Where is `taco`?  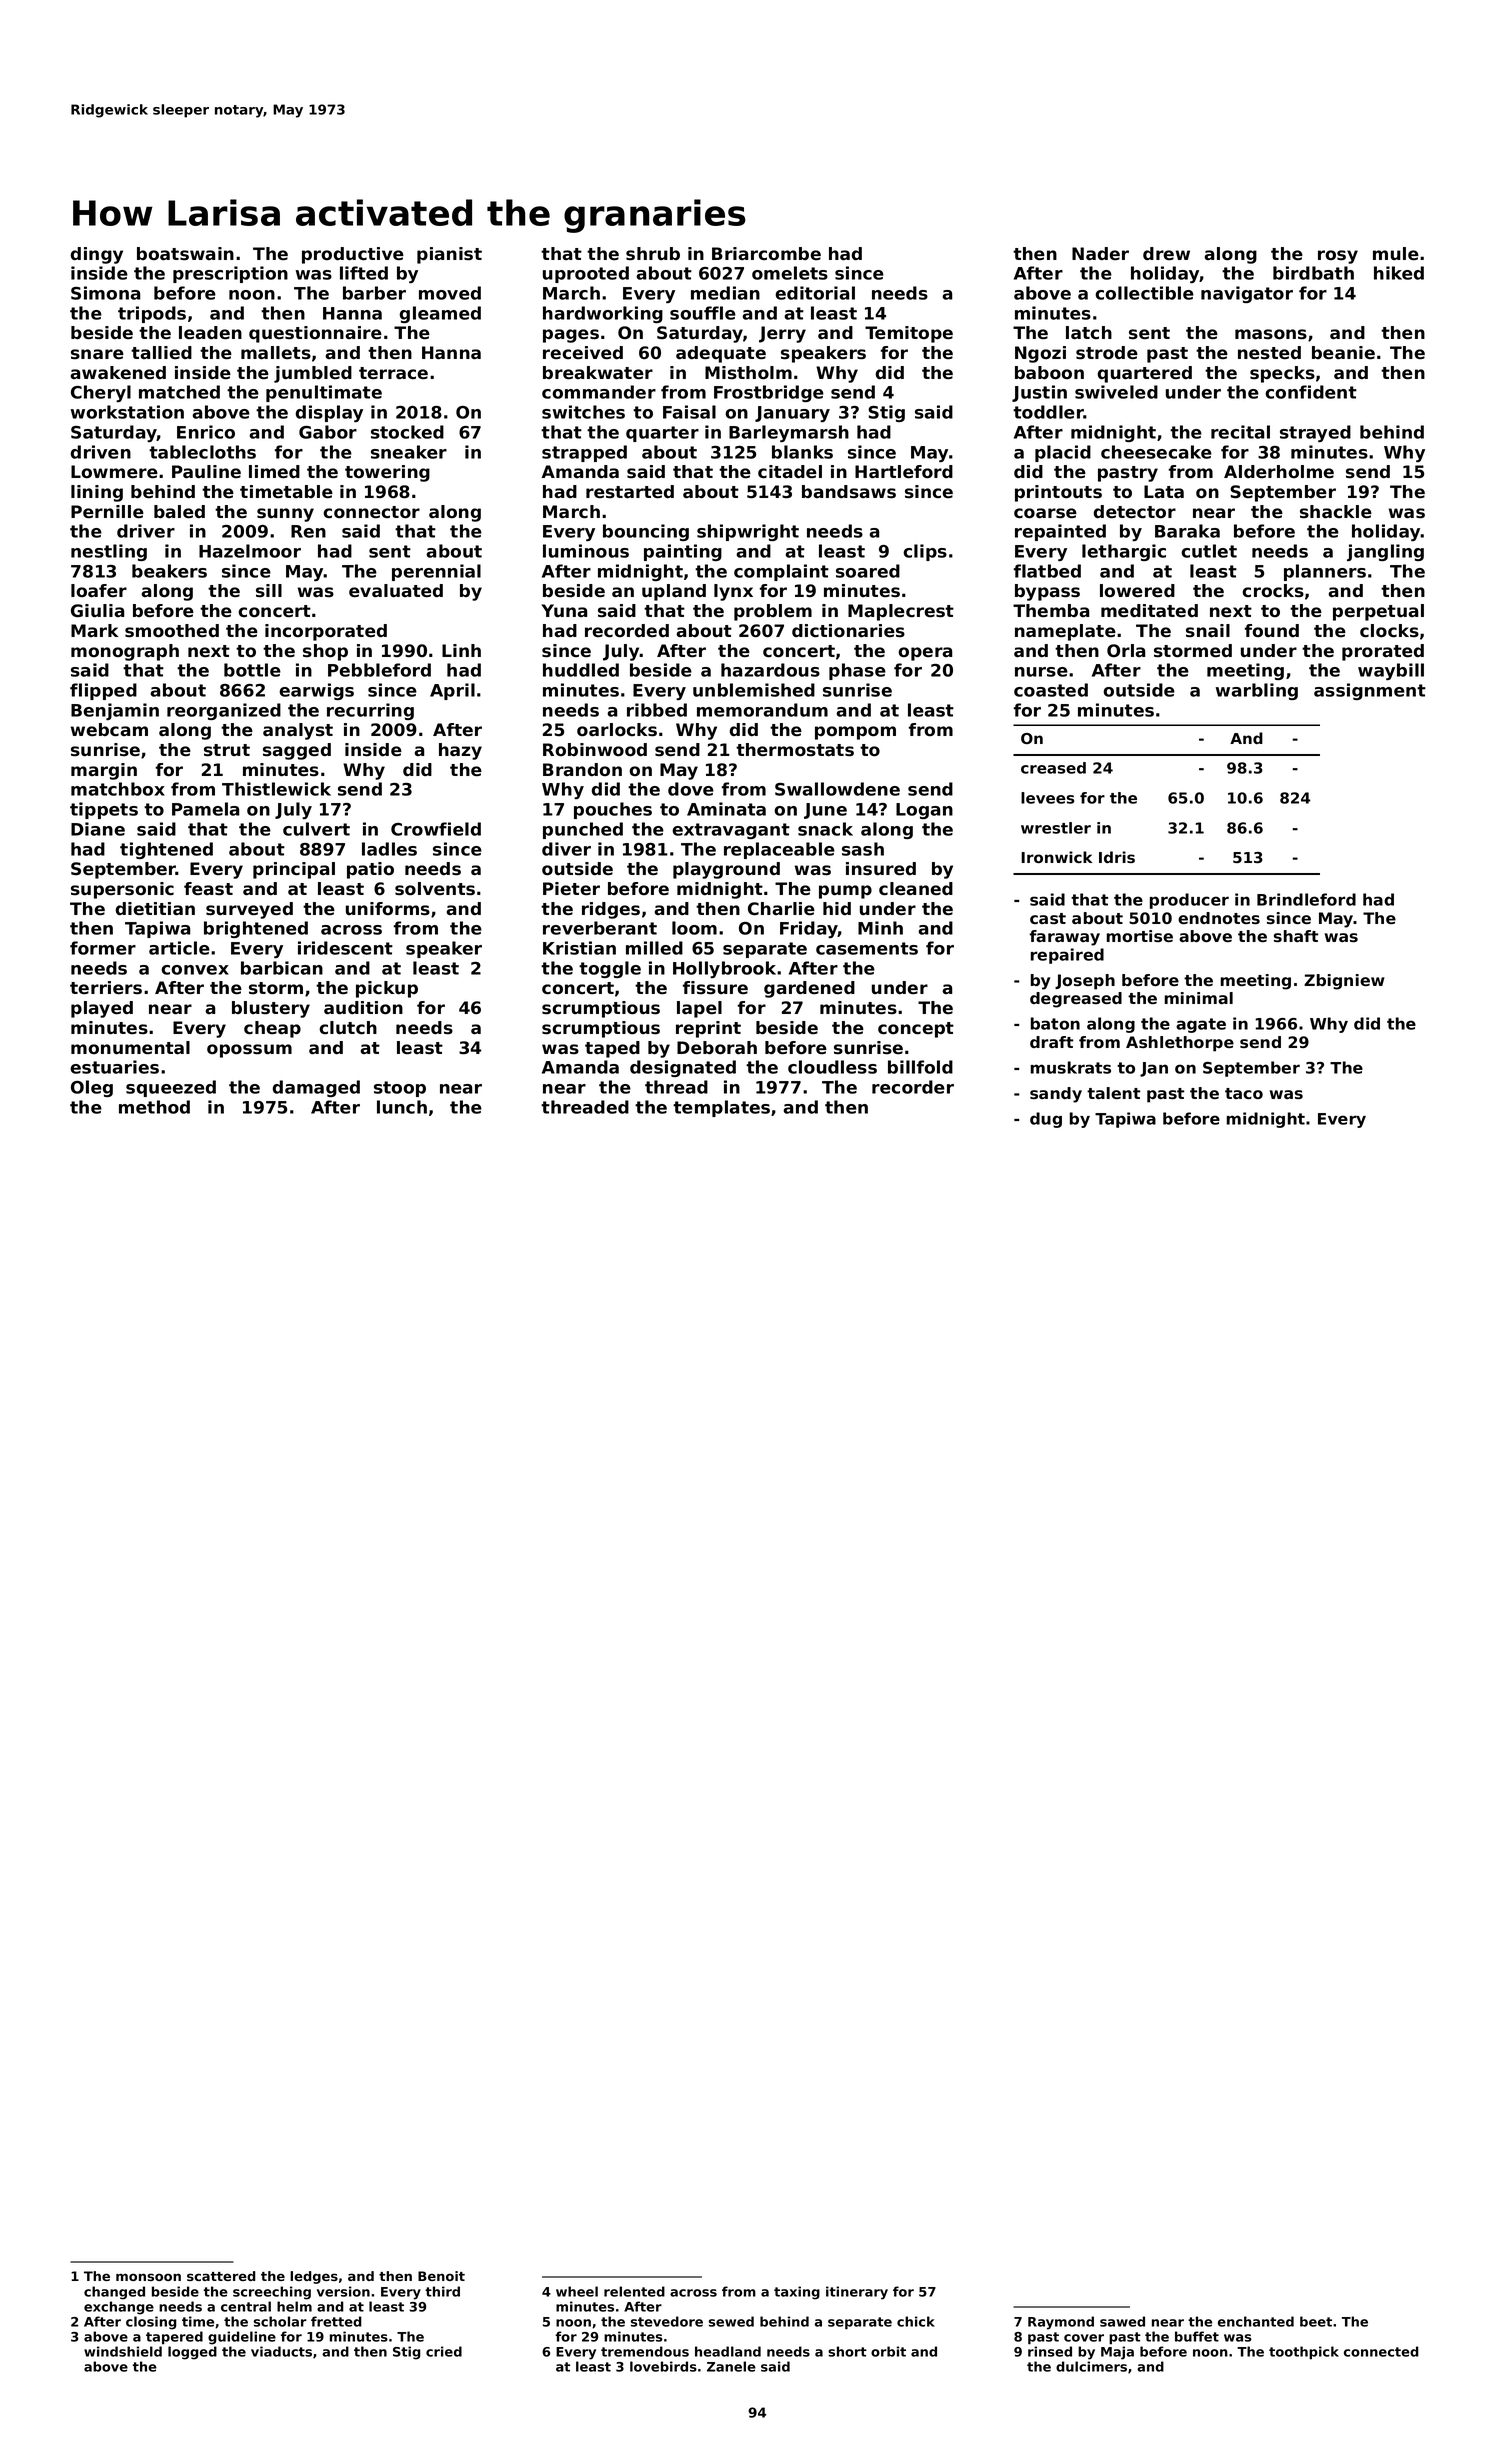 taco is located at coordinates (1244, 1093).
